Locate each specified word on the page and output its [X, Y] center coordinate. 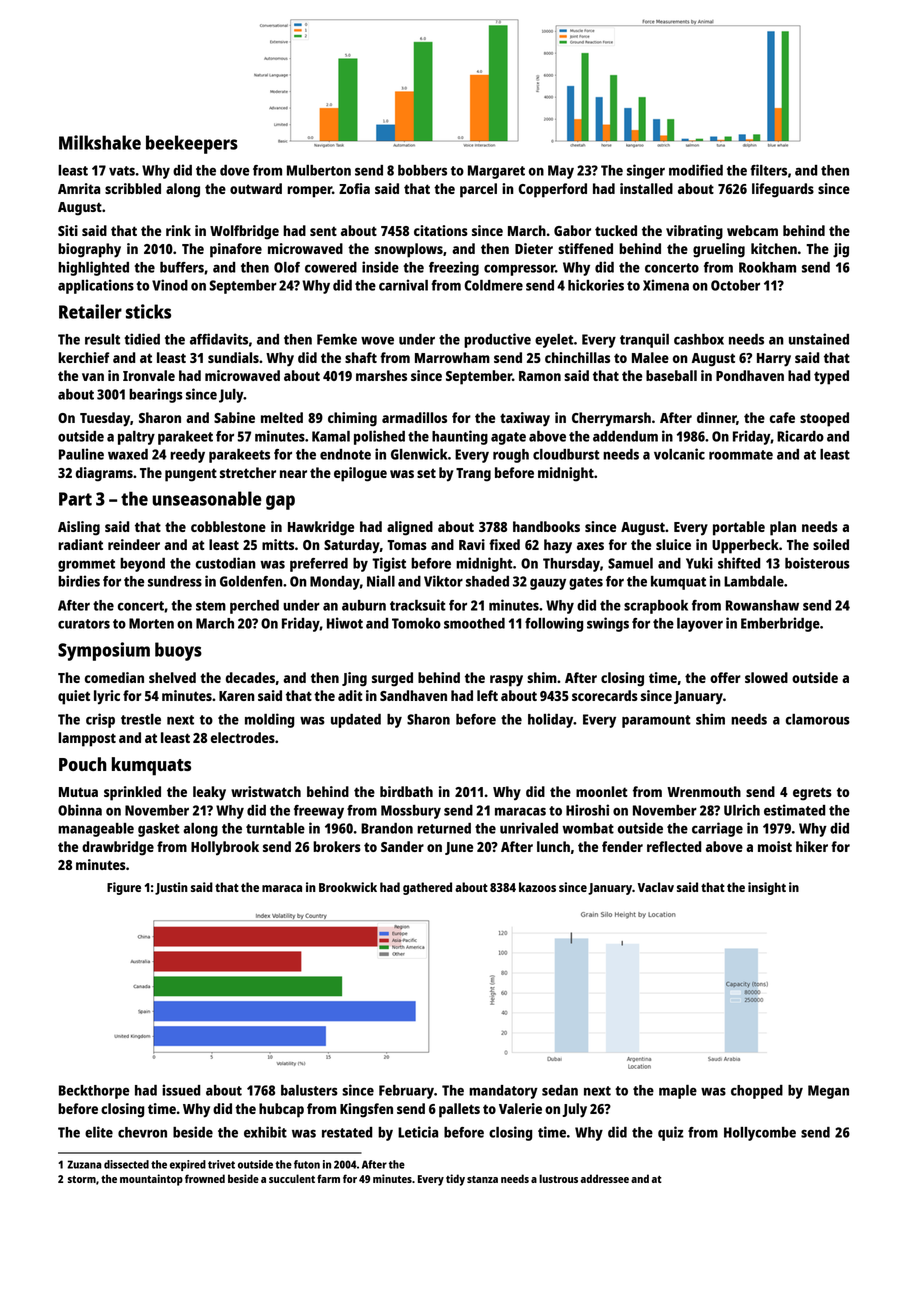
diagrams [104, 474]
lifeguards [783, 190]
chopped [757, 1092]
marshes [381, 375]
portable [739, 528]
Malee [650, 357]
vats [122, 171]
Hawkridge [321, 528]
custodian [226, 563]
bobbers [422, 170]
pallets [459, 1110]
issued [181, 1090]
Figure [124, 888]
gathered [427, 888]
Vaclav [656, 887]
